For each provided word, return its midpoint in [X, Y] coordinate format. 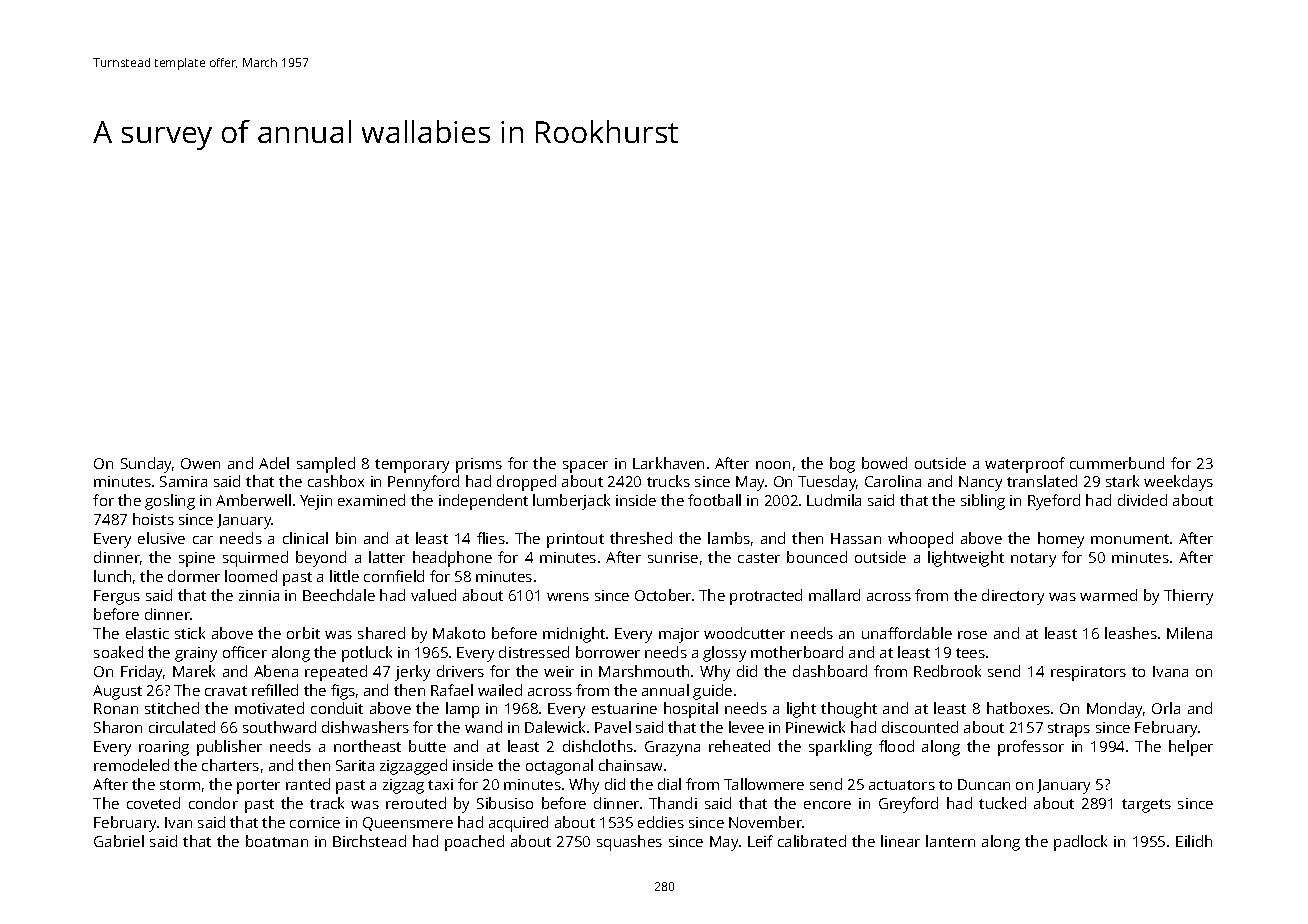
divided [1142, 500]
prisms [479, 465]
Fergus [117, 597]
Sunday [146, 465]
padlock [1080, 843]
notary [1033, 560]
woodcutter [744, 633]
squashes [629, 843]
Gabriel [119, 841]
